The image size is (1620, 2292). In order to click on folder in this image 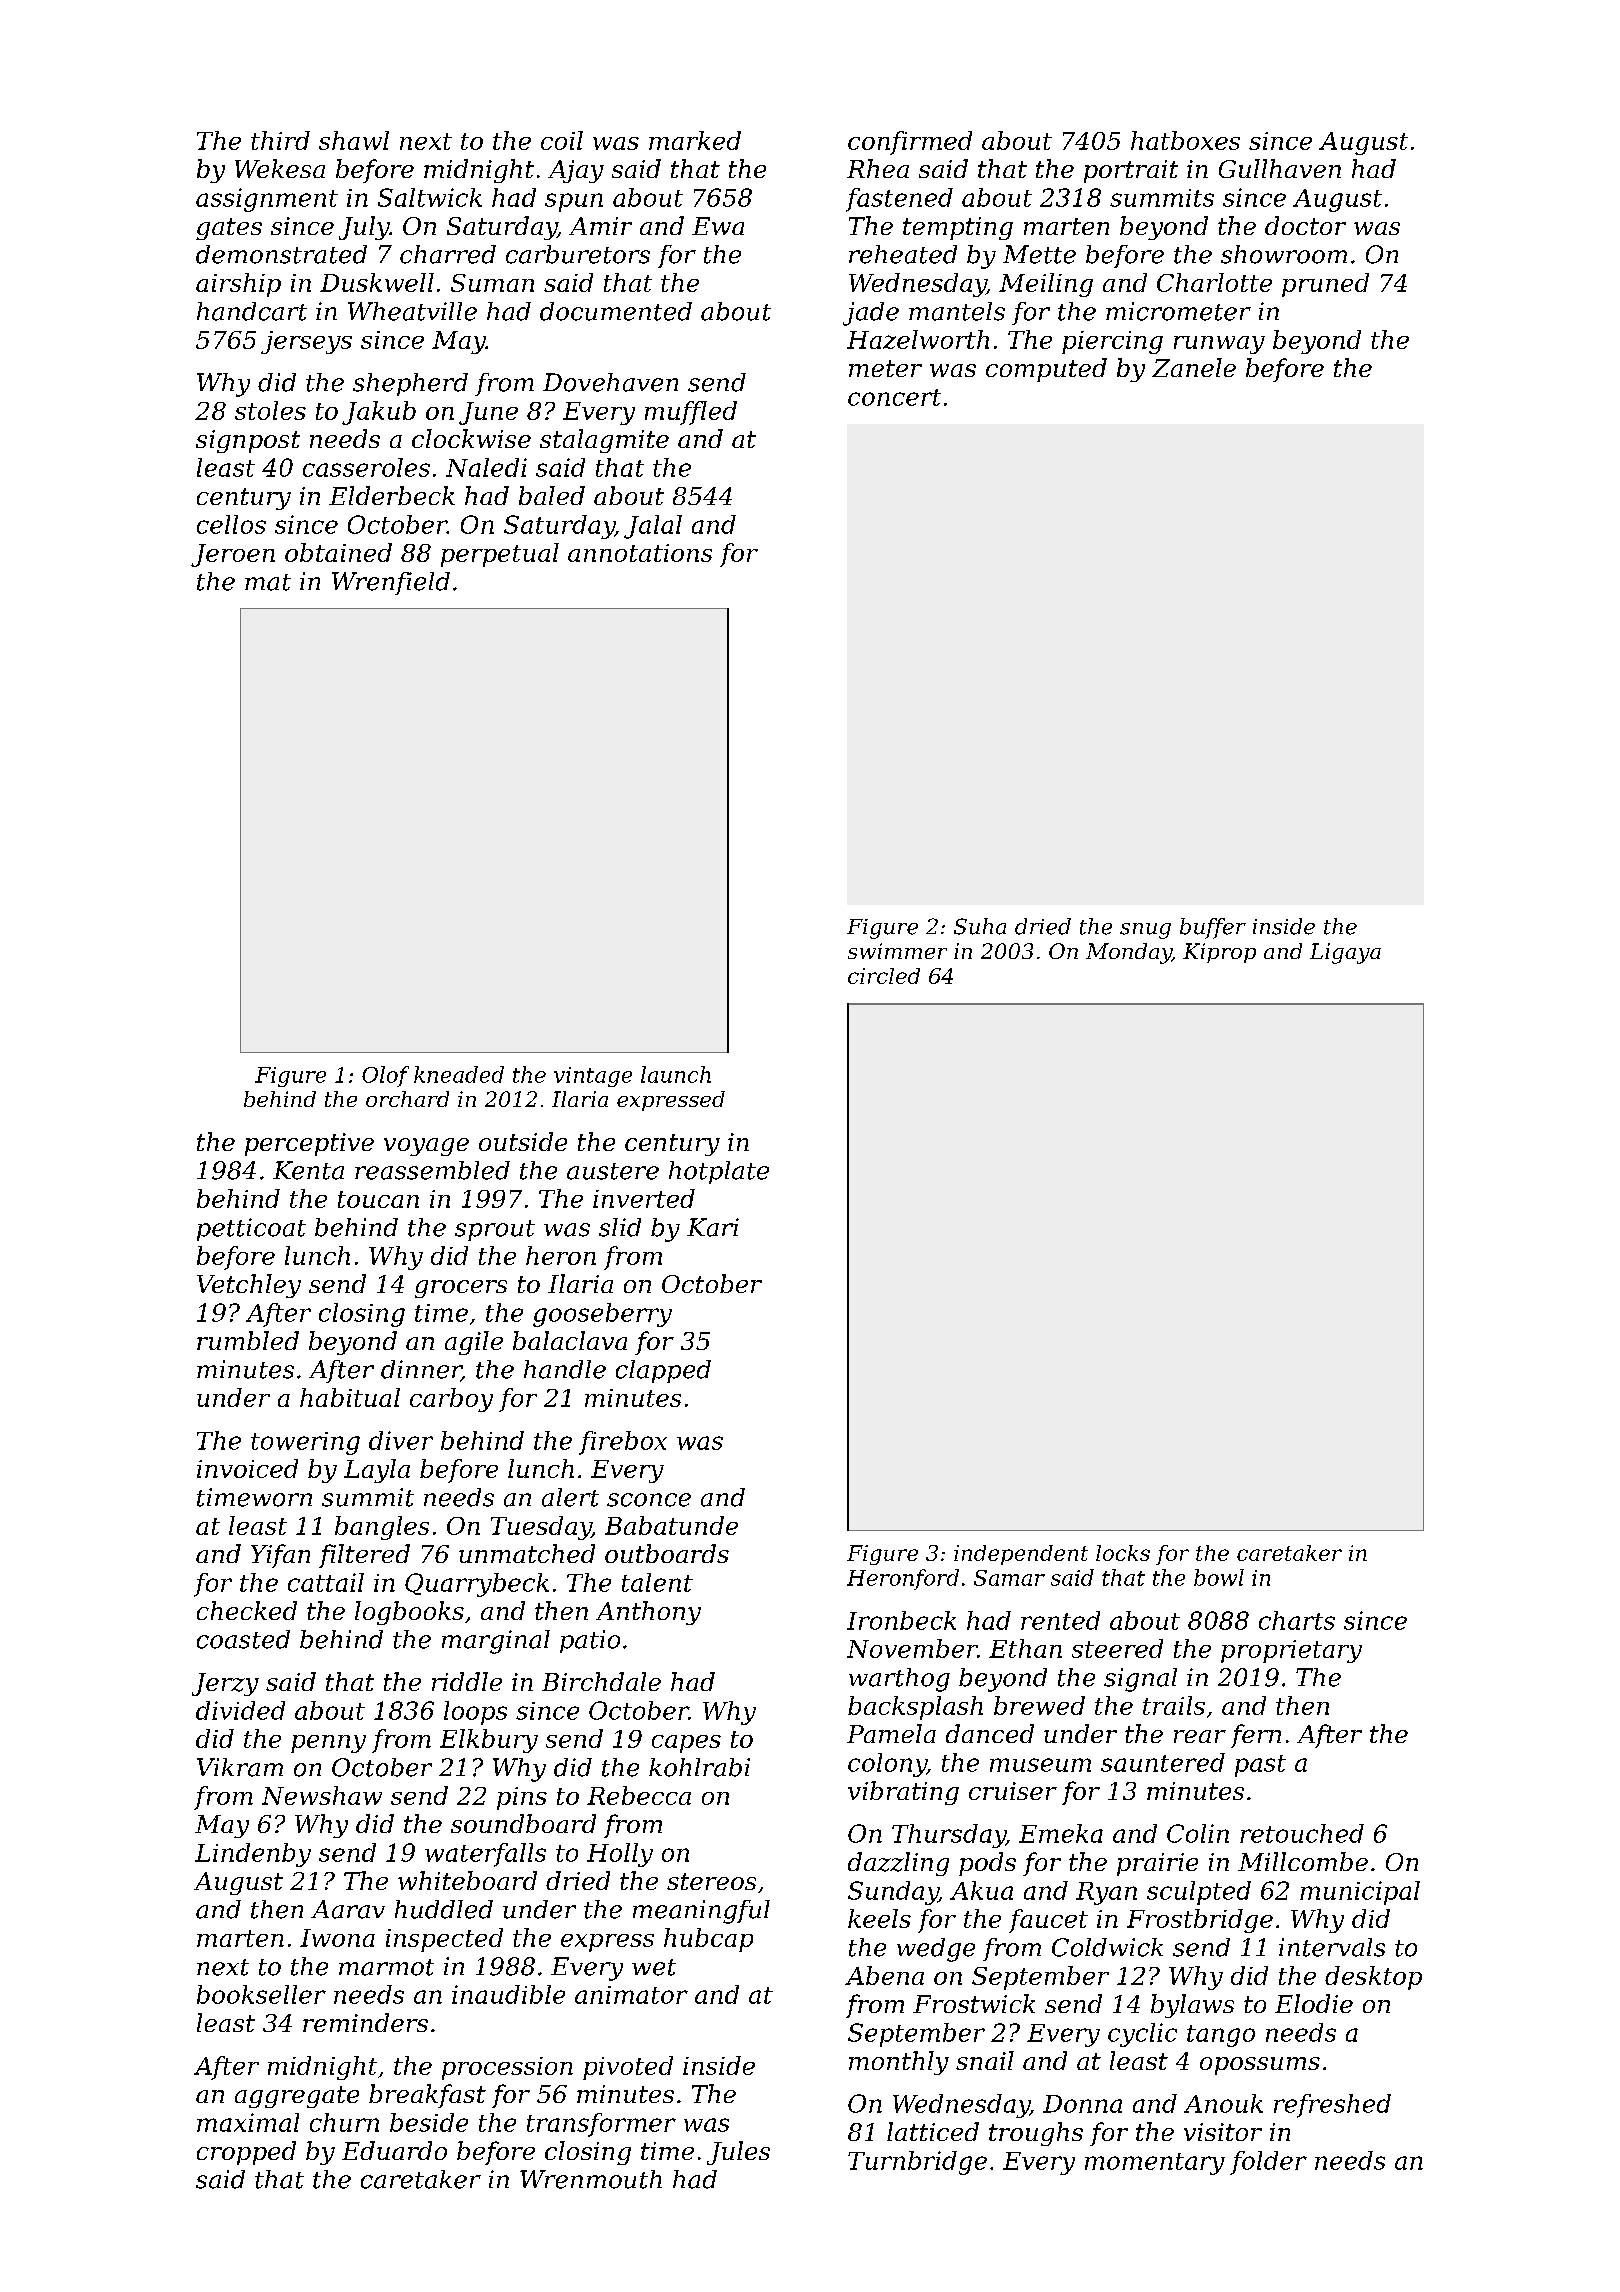, I will do `click(1268, 2163)`.
